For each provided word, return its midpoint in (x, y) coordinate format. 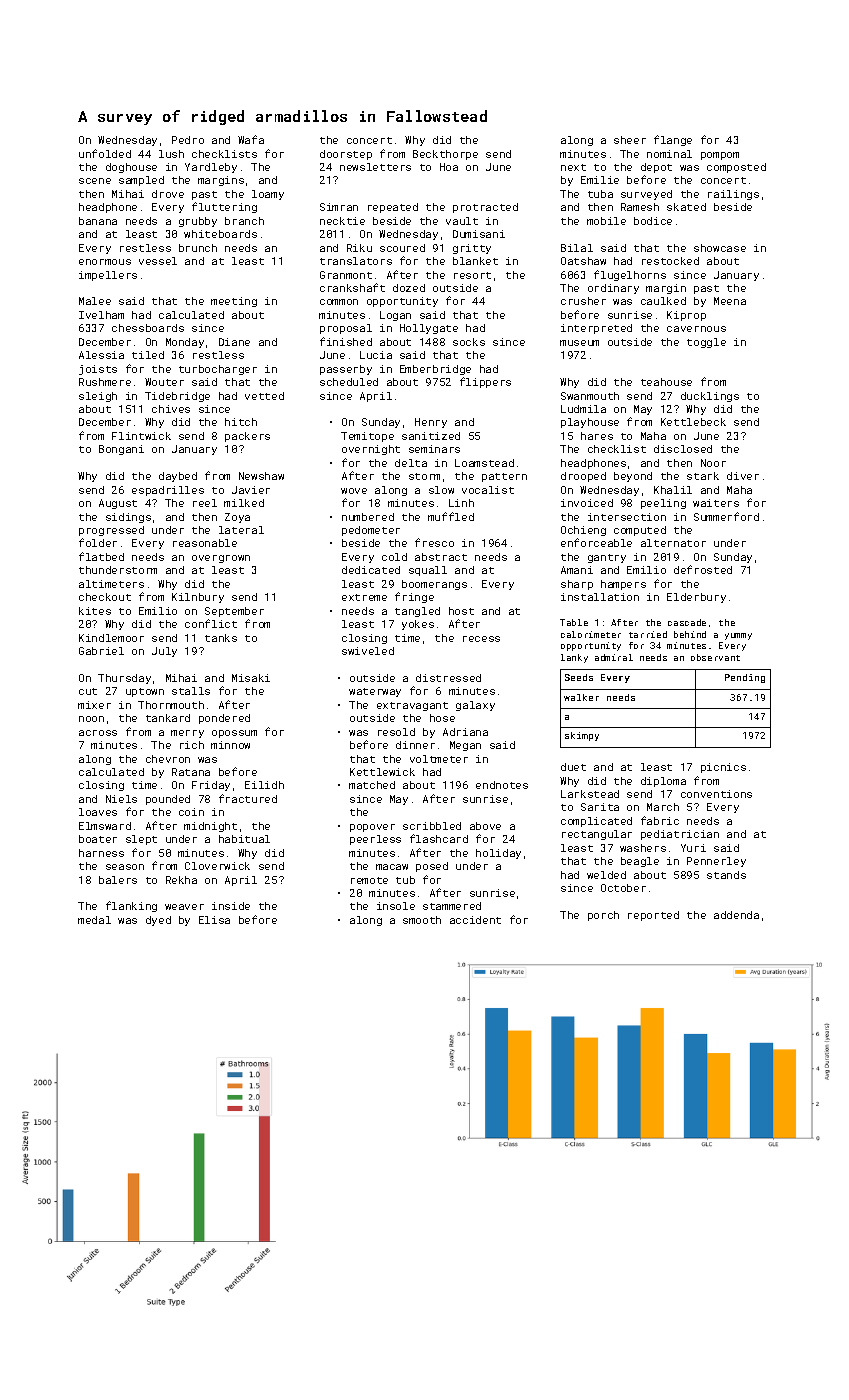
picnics (723, 768)
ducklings (710, 397)
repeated (393, 208)
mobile (606, 221)
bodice (653, 221)
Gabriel (101, 651)
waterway (375, 692)
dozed (409, 288)
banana (98, 221)
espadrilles (168, 491)
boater (98, 839)
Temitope (367, 437)
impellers (108, 276)
